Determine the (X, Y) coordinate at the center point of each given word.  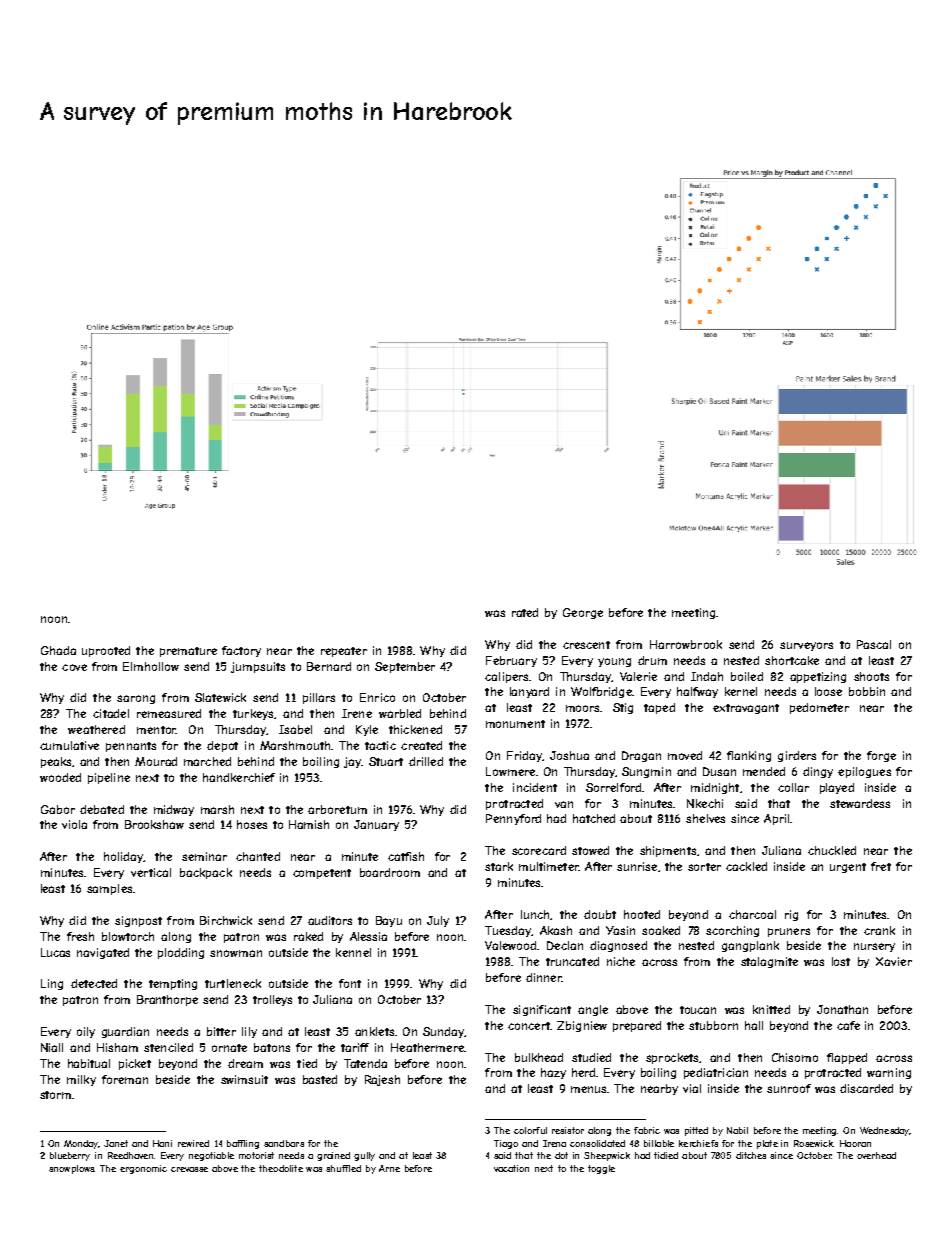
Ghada (58, 650)
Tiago (506, 1144)
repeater (344, 652)
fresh (80, 936)
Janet (116, 1143)
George (583, 613)
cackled (746, 866)
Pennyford (513, 819)
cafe (848, 1025)
